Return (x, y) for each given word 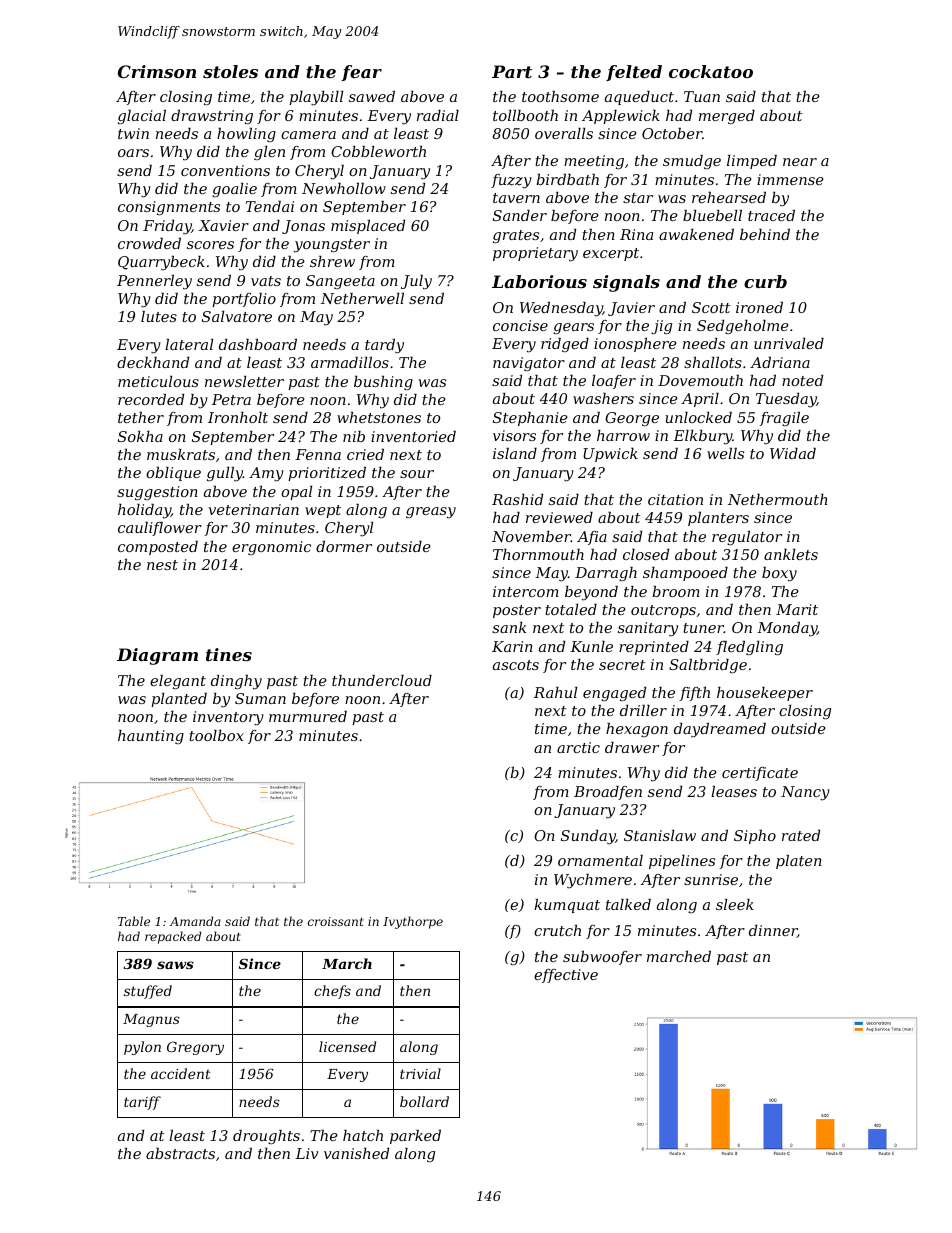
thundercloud (382, 680)
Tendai (270, 206)
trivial (420, 1073)
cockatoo (711, 71)
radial (438, 115)
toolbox (216, 735)
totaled (571, 609)
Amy (266, 474)
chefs (332, 992)
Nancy (805, 793)
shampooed (685, 574)
